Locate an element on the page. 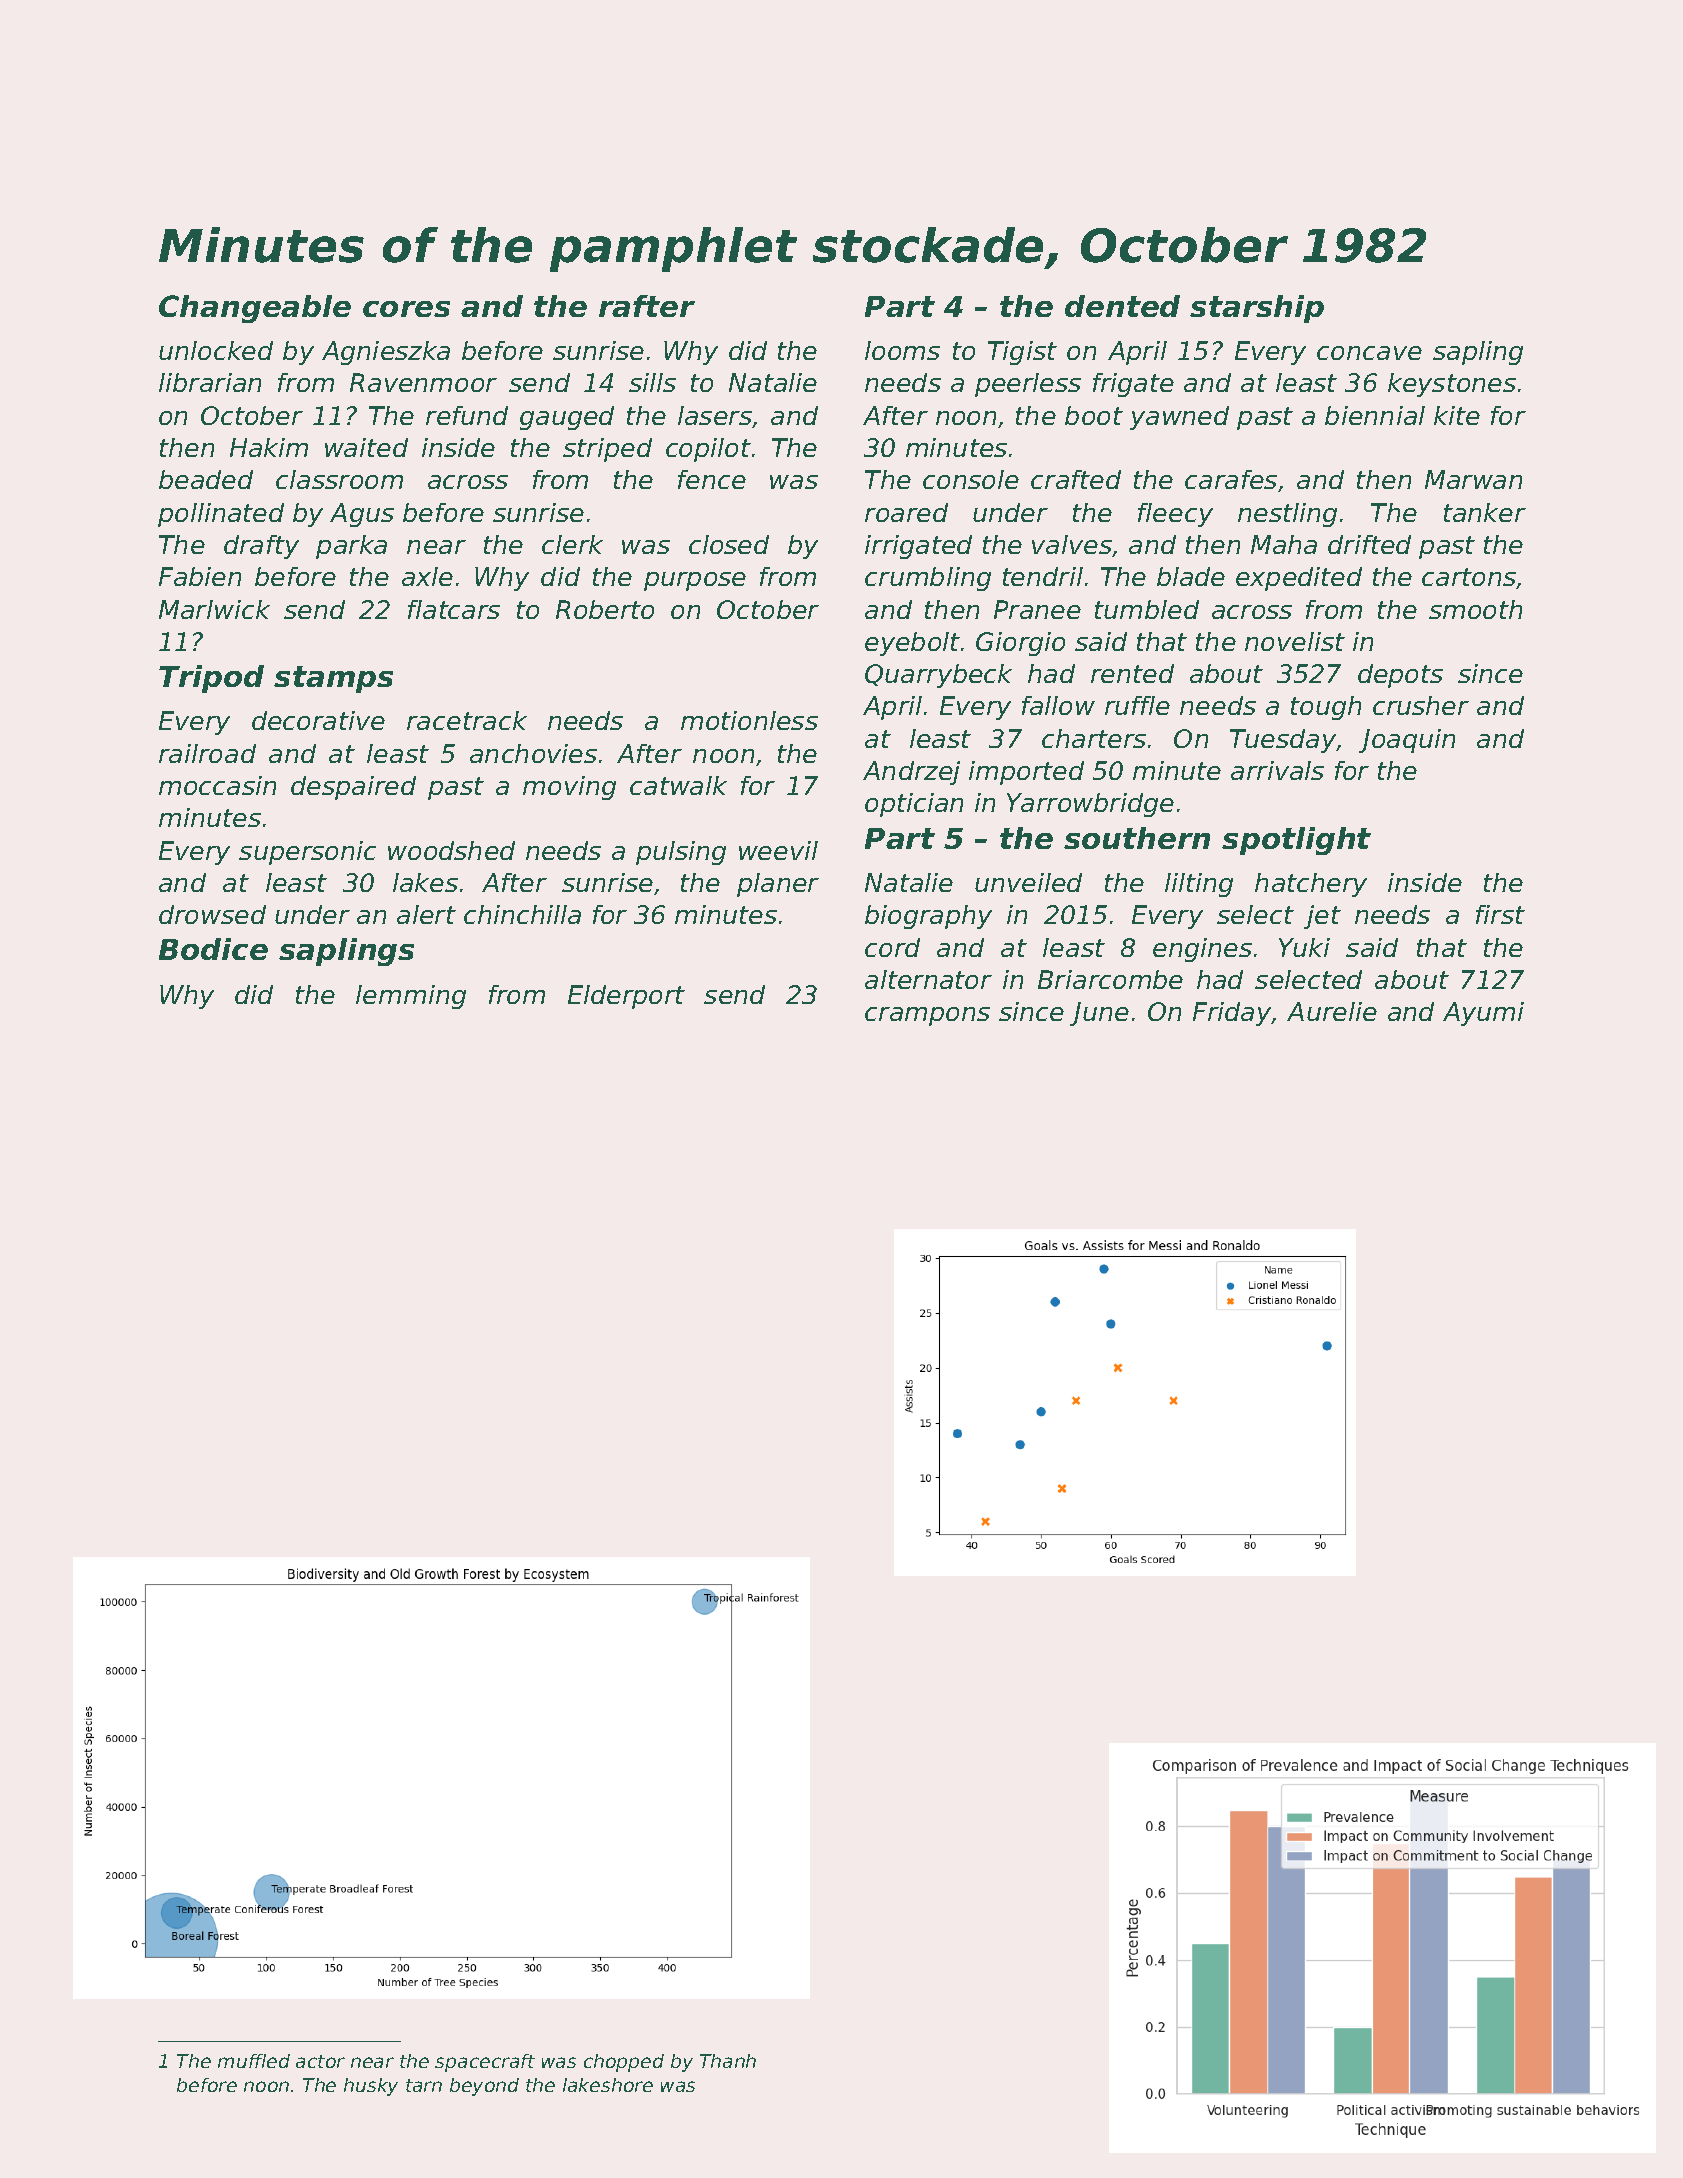  unlocked is located at coordinates (216, 350).
